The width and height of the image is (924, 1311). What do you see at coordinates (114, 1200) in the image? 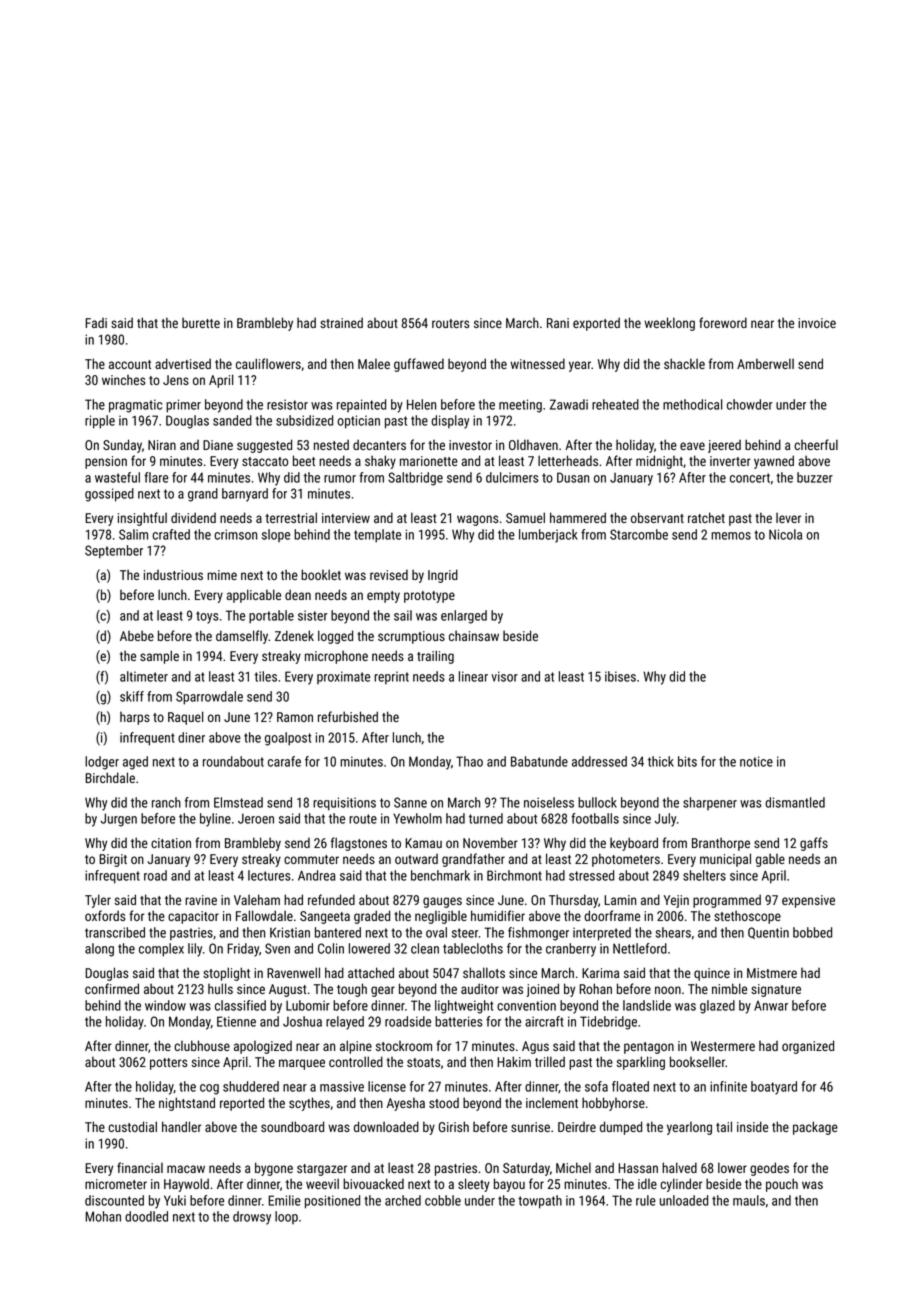
I see `discounted` at bounding box center [114, 1200].
